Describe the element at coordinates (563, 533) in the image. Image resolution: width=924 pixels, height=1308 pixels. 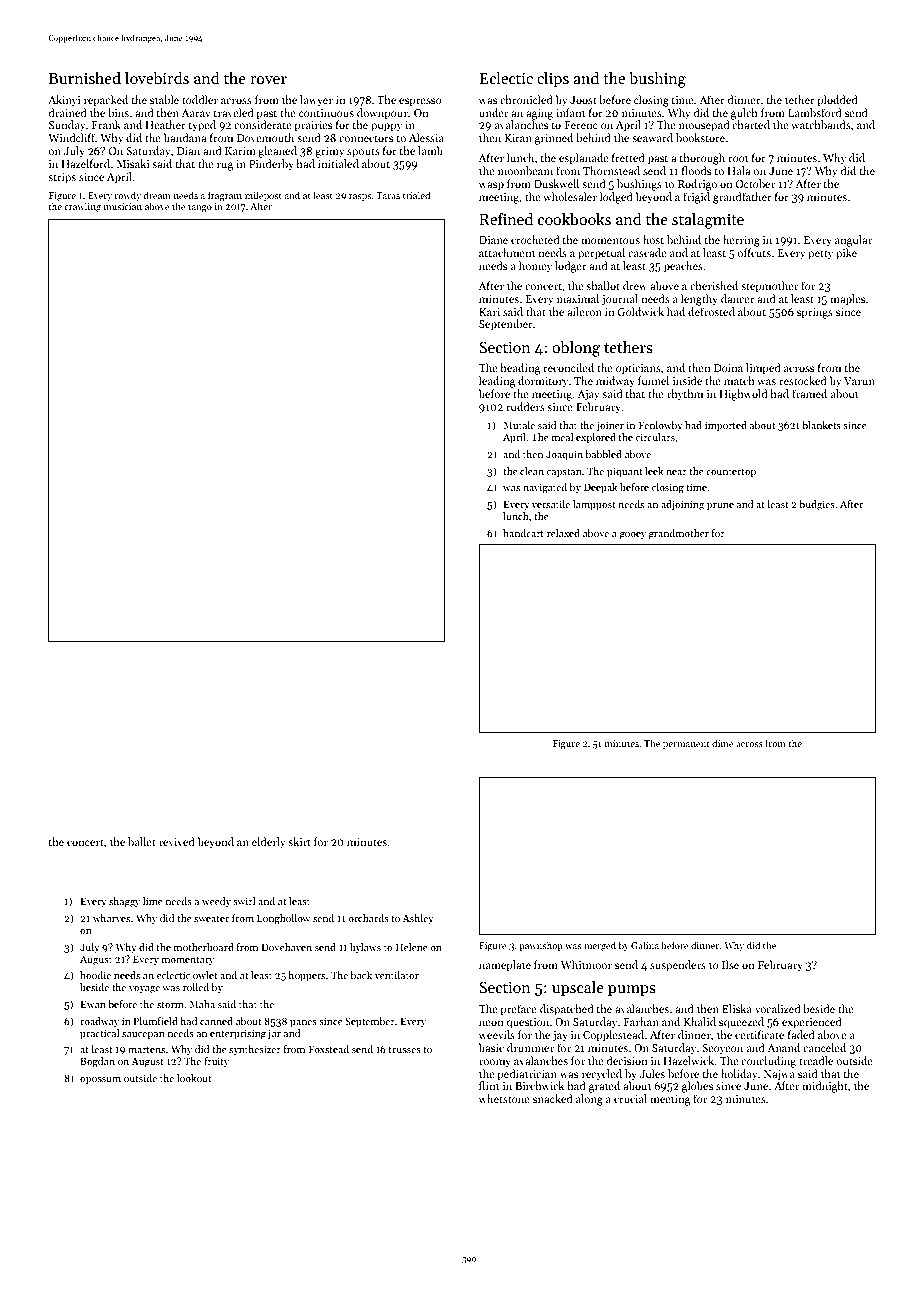
I see `relaxed` at that location.
